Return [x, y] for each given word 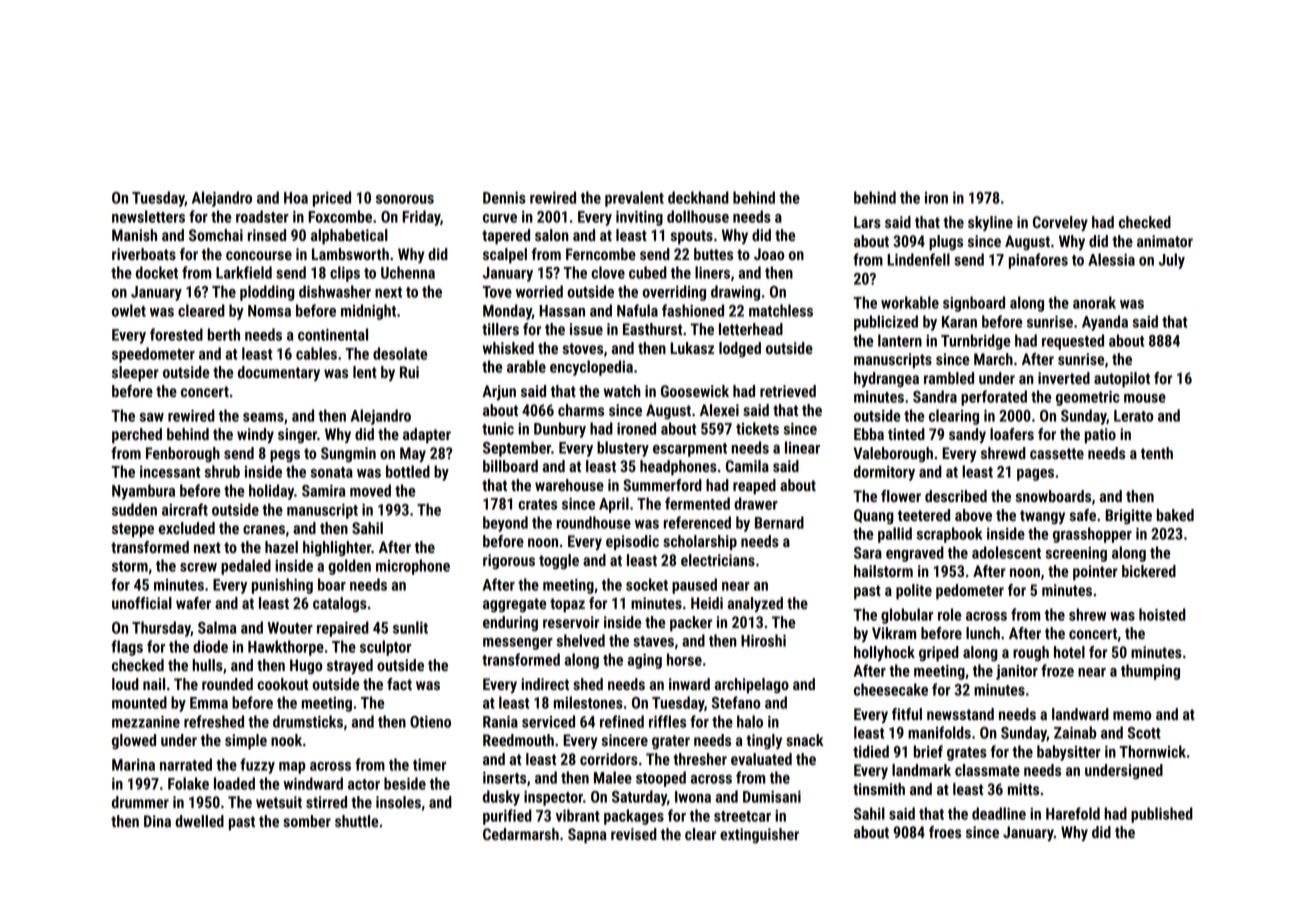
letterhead [751, 329]
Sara [868, 553]
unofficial [142, 603]
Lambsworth [350, 254]
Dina [157, 821]
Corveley [1060, 224]
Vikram [894, 633]
